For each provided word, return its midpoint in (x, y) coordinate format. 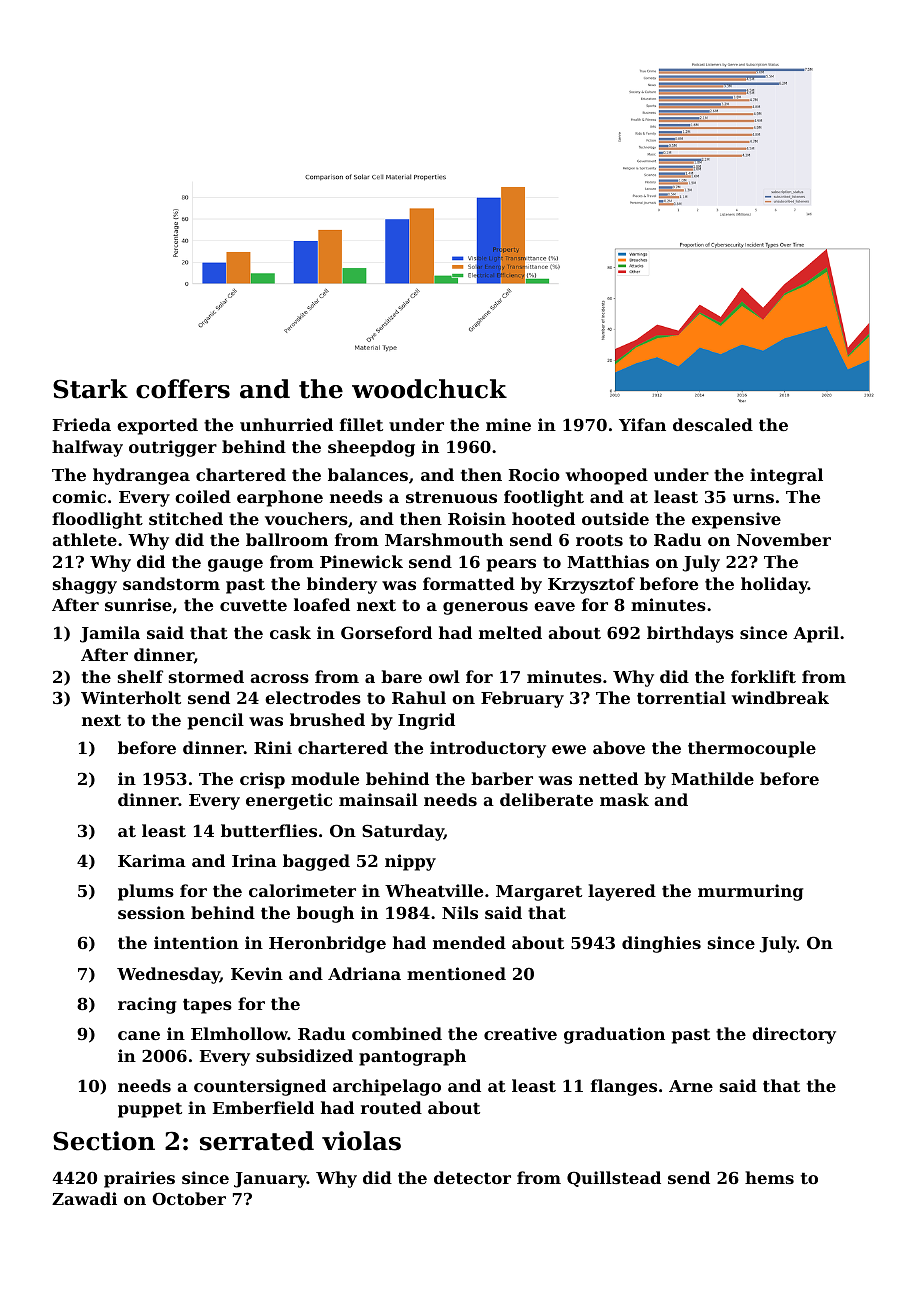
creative (520, 1033)
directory (794, 1035)
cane (139, 1035)
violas (361, 1141)
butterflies (269, 830)
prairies (139, 1179)
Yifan (642, 424)
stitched (186, 518)
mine (508, 424)
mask (624, 799)
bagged (316, 862)
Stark (90, 389)
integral (786, 476)
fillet (361, 424)
